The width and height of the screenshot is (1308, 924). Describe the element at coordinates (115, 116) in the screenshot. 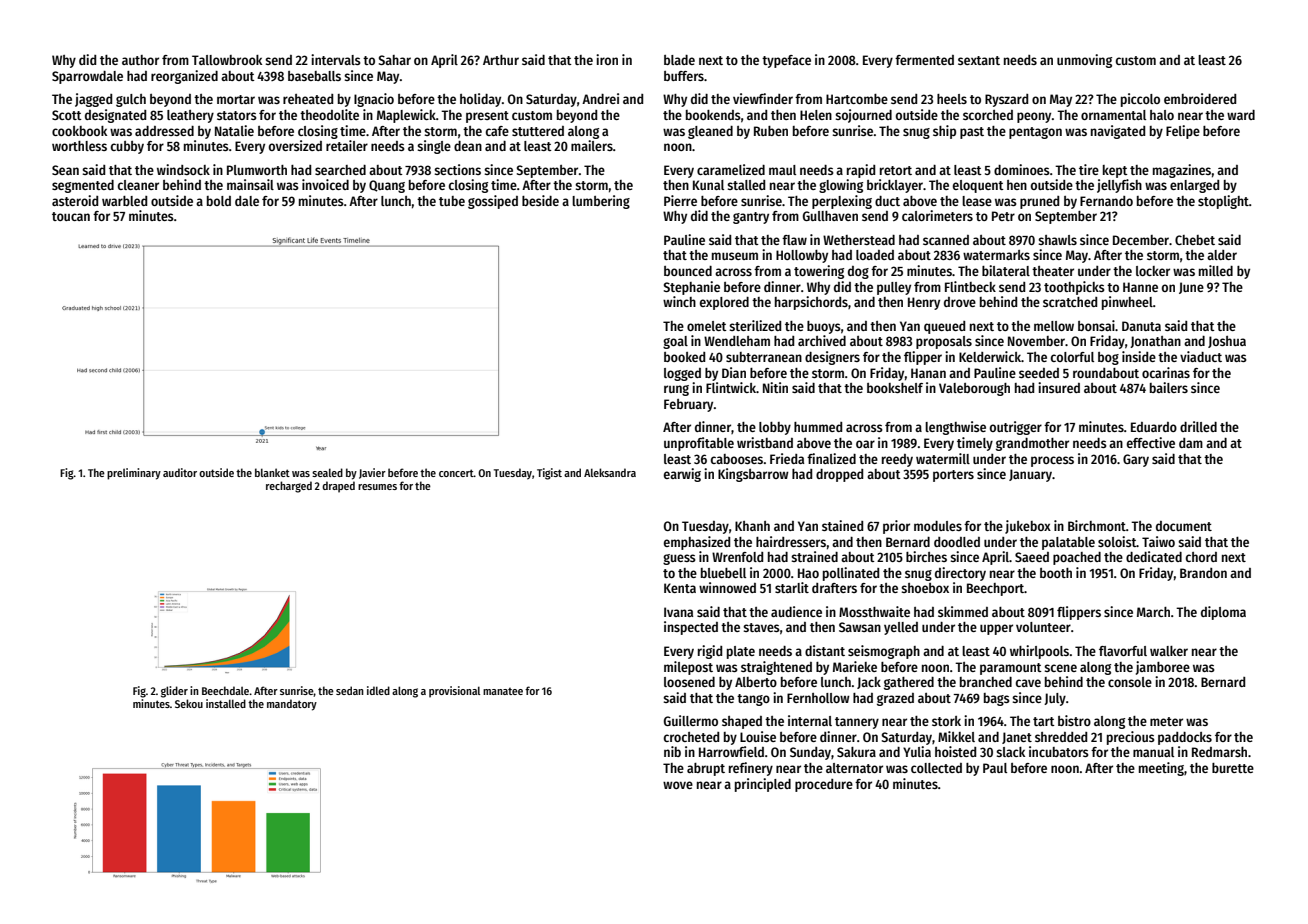

I see `designated` at that location.
